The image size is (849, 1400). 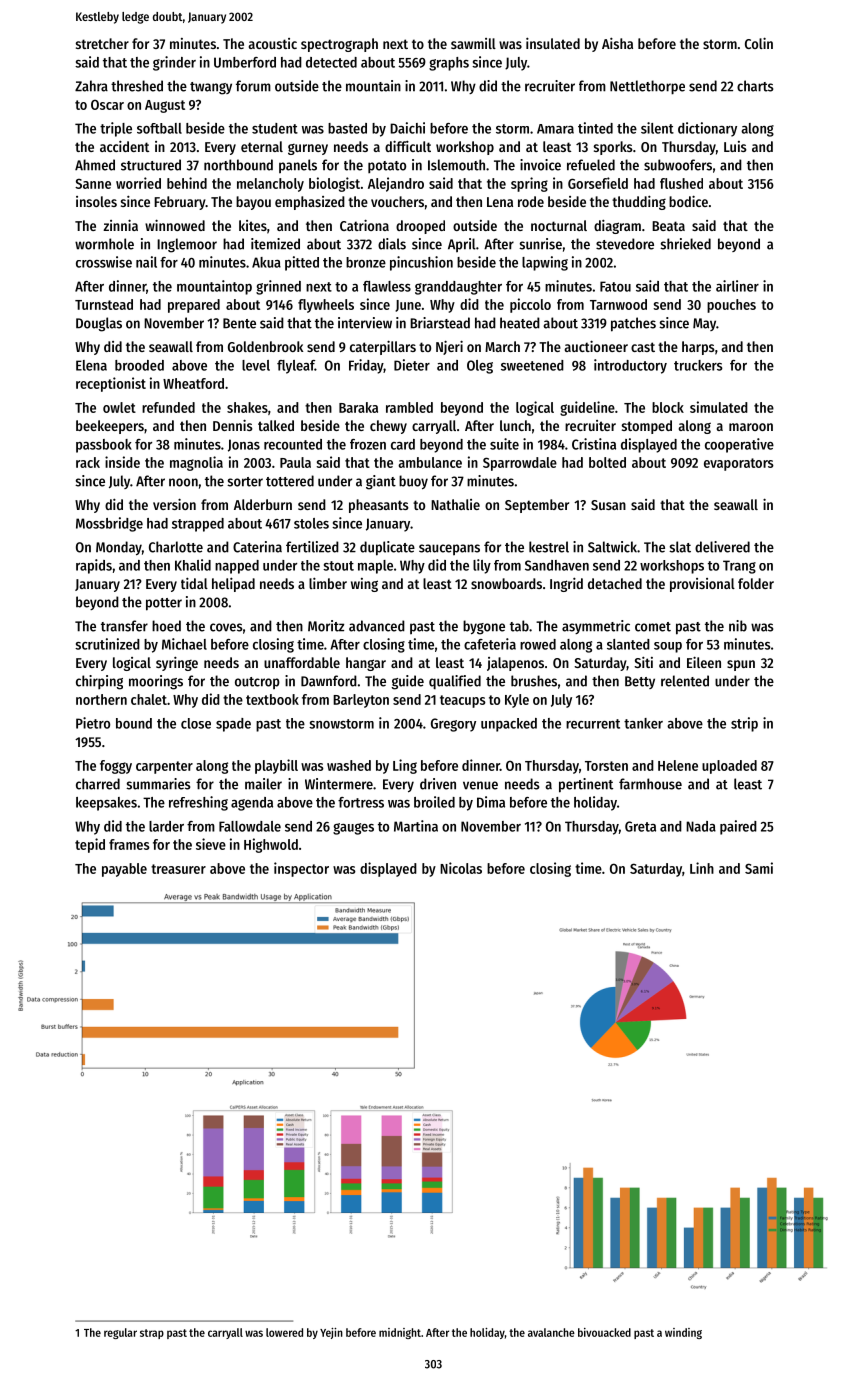 What do you see at coordinates (124, 870) in the page?
I see `payable` at bounding box center [124, 870].
